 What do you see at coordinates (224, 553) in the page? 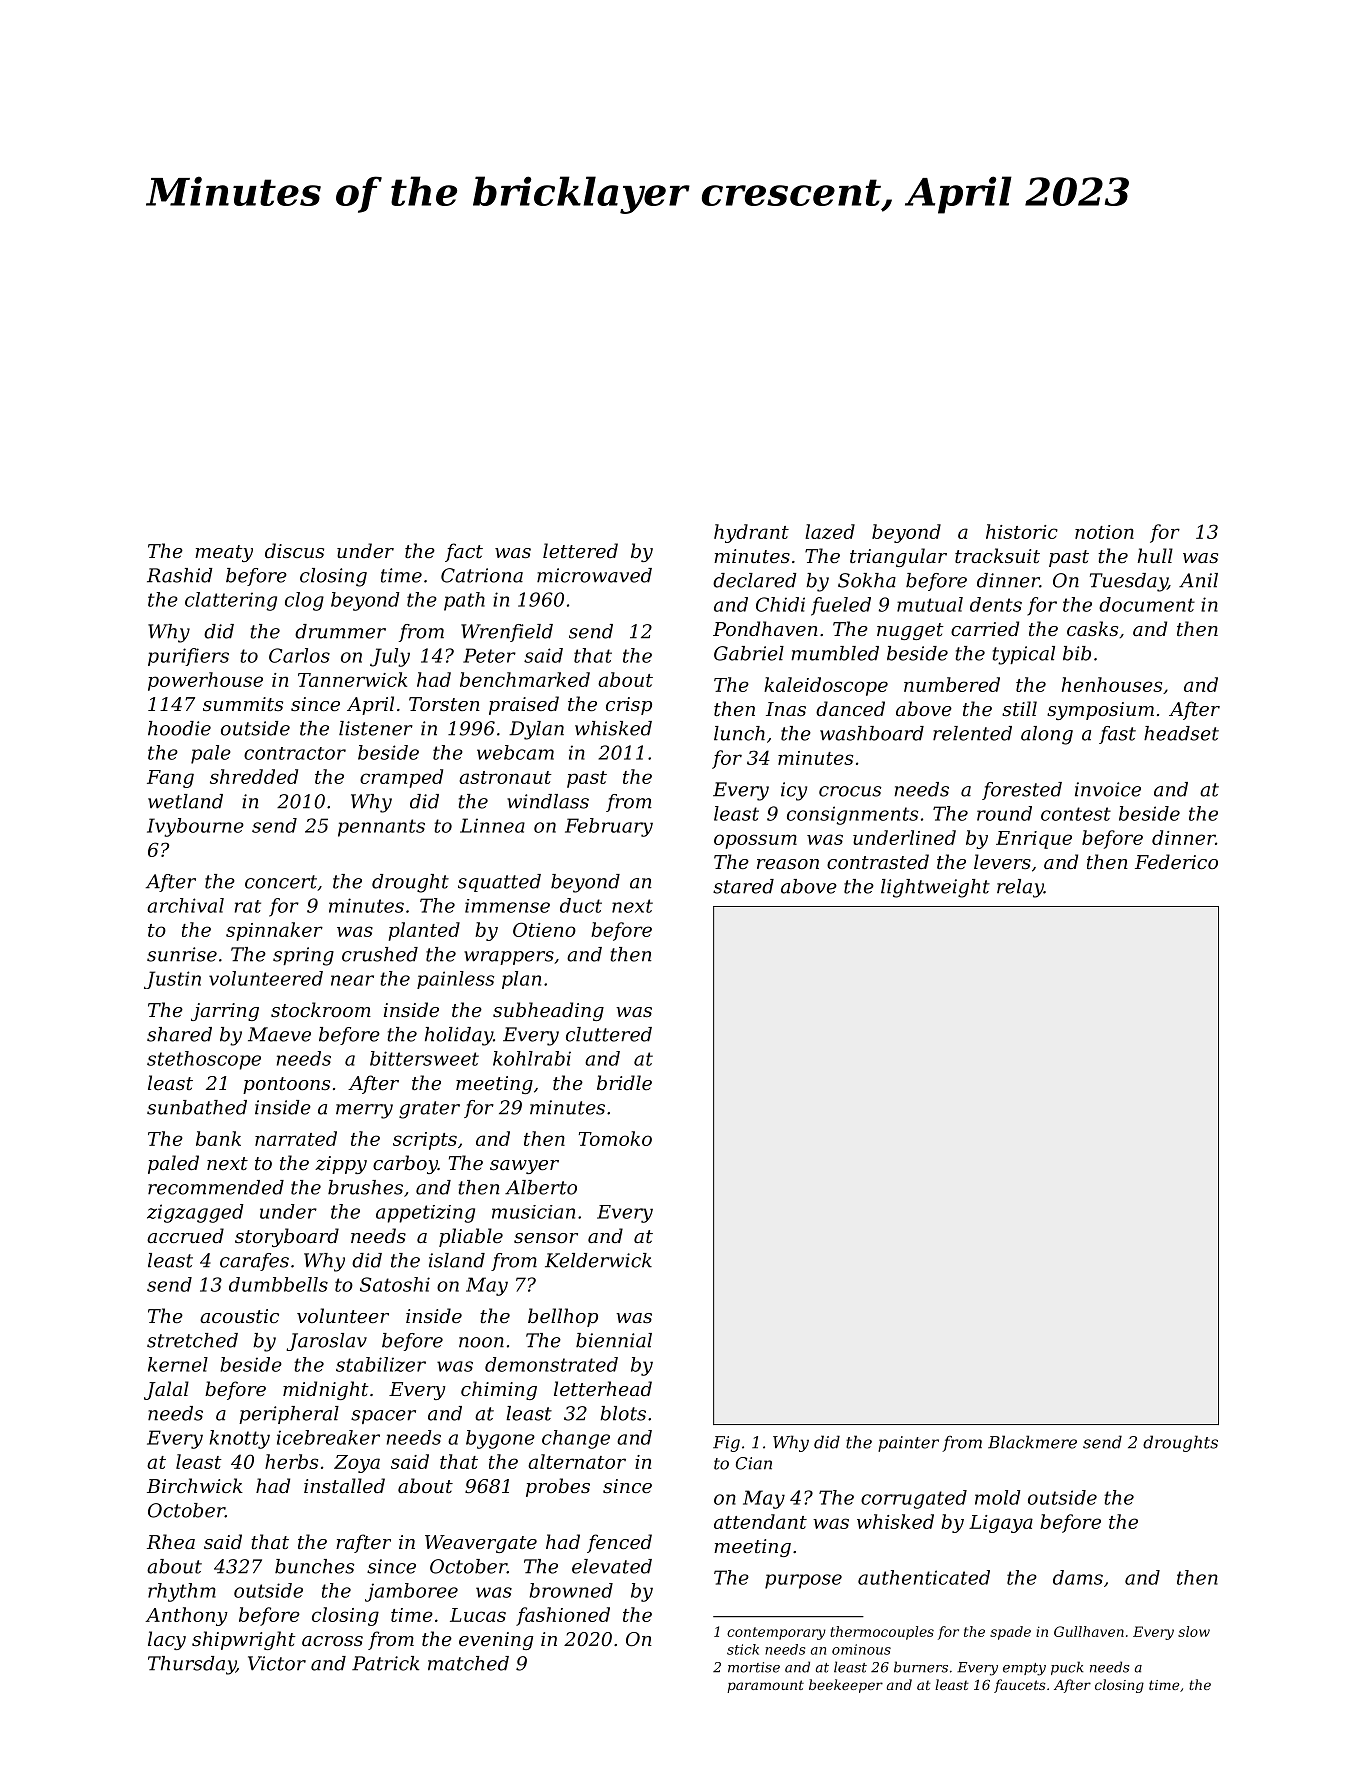
I see `meaty` at bounding box center [224, 553].
